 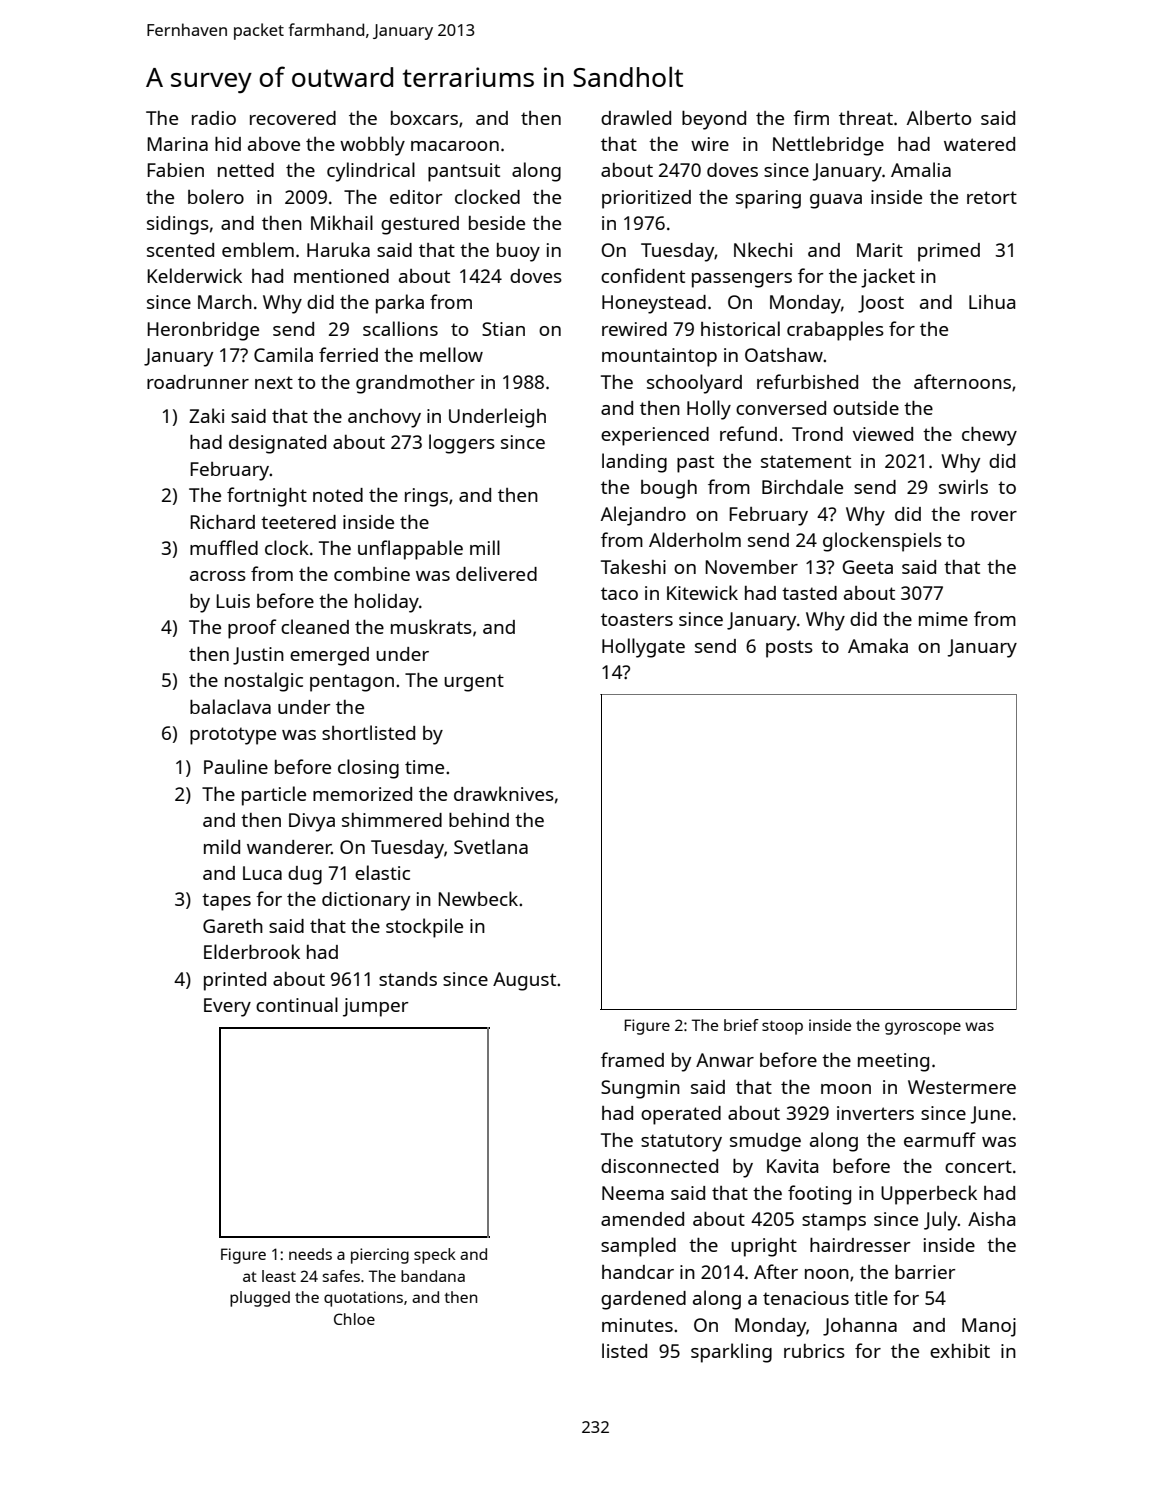 I want to click on noted, so click(x=338, y=495).
